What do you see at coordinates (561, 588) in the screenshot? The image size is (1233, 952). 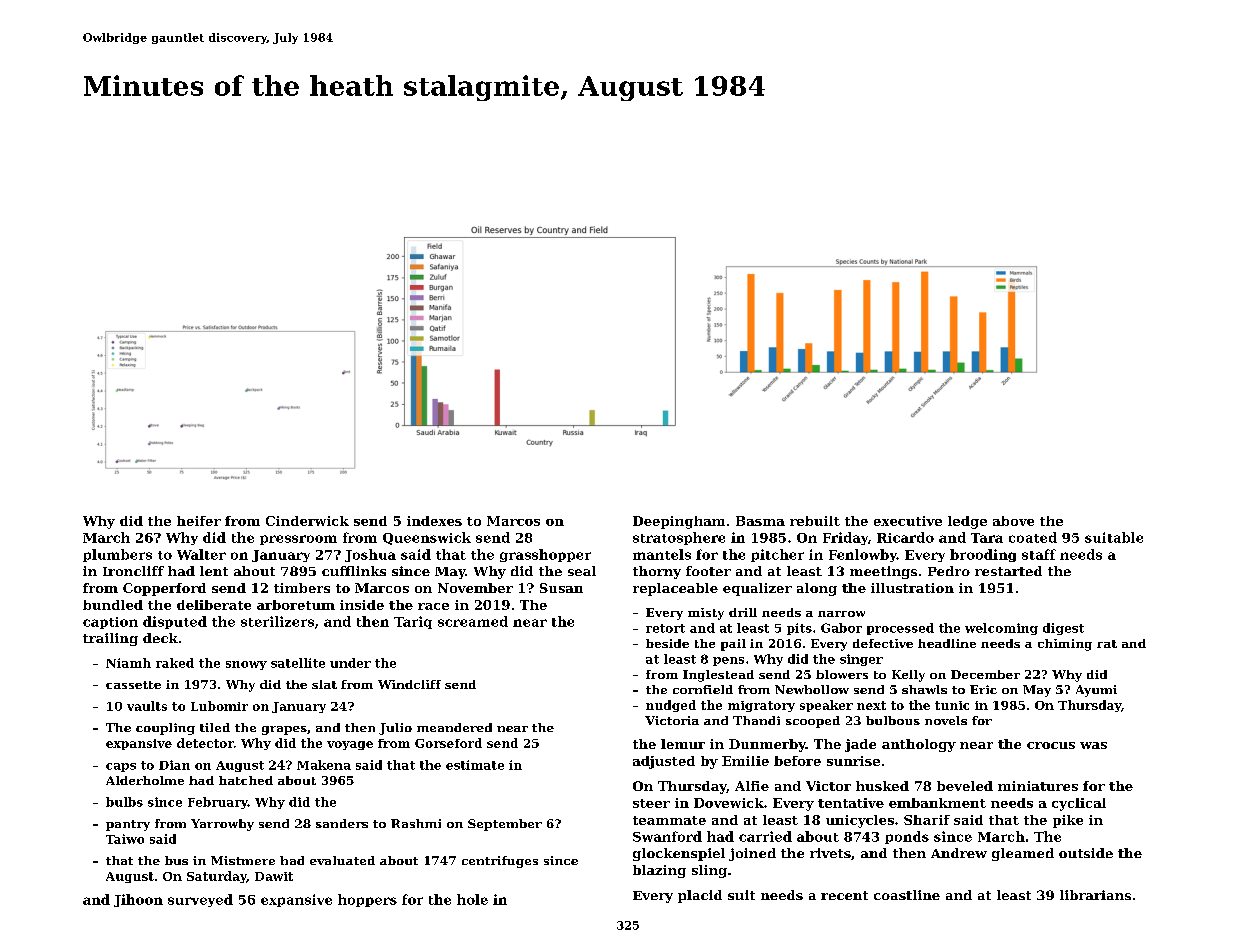 I see `Susan` at bounding box center [561, 588].
